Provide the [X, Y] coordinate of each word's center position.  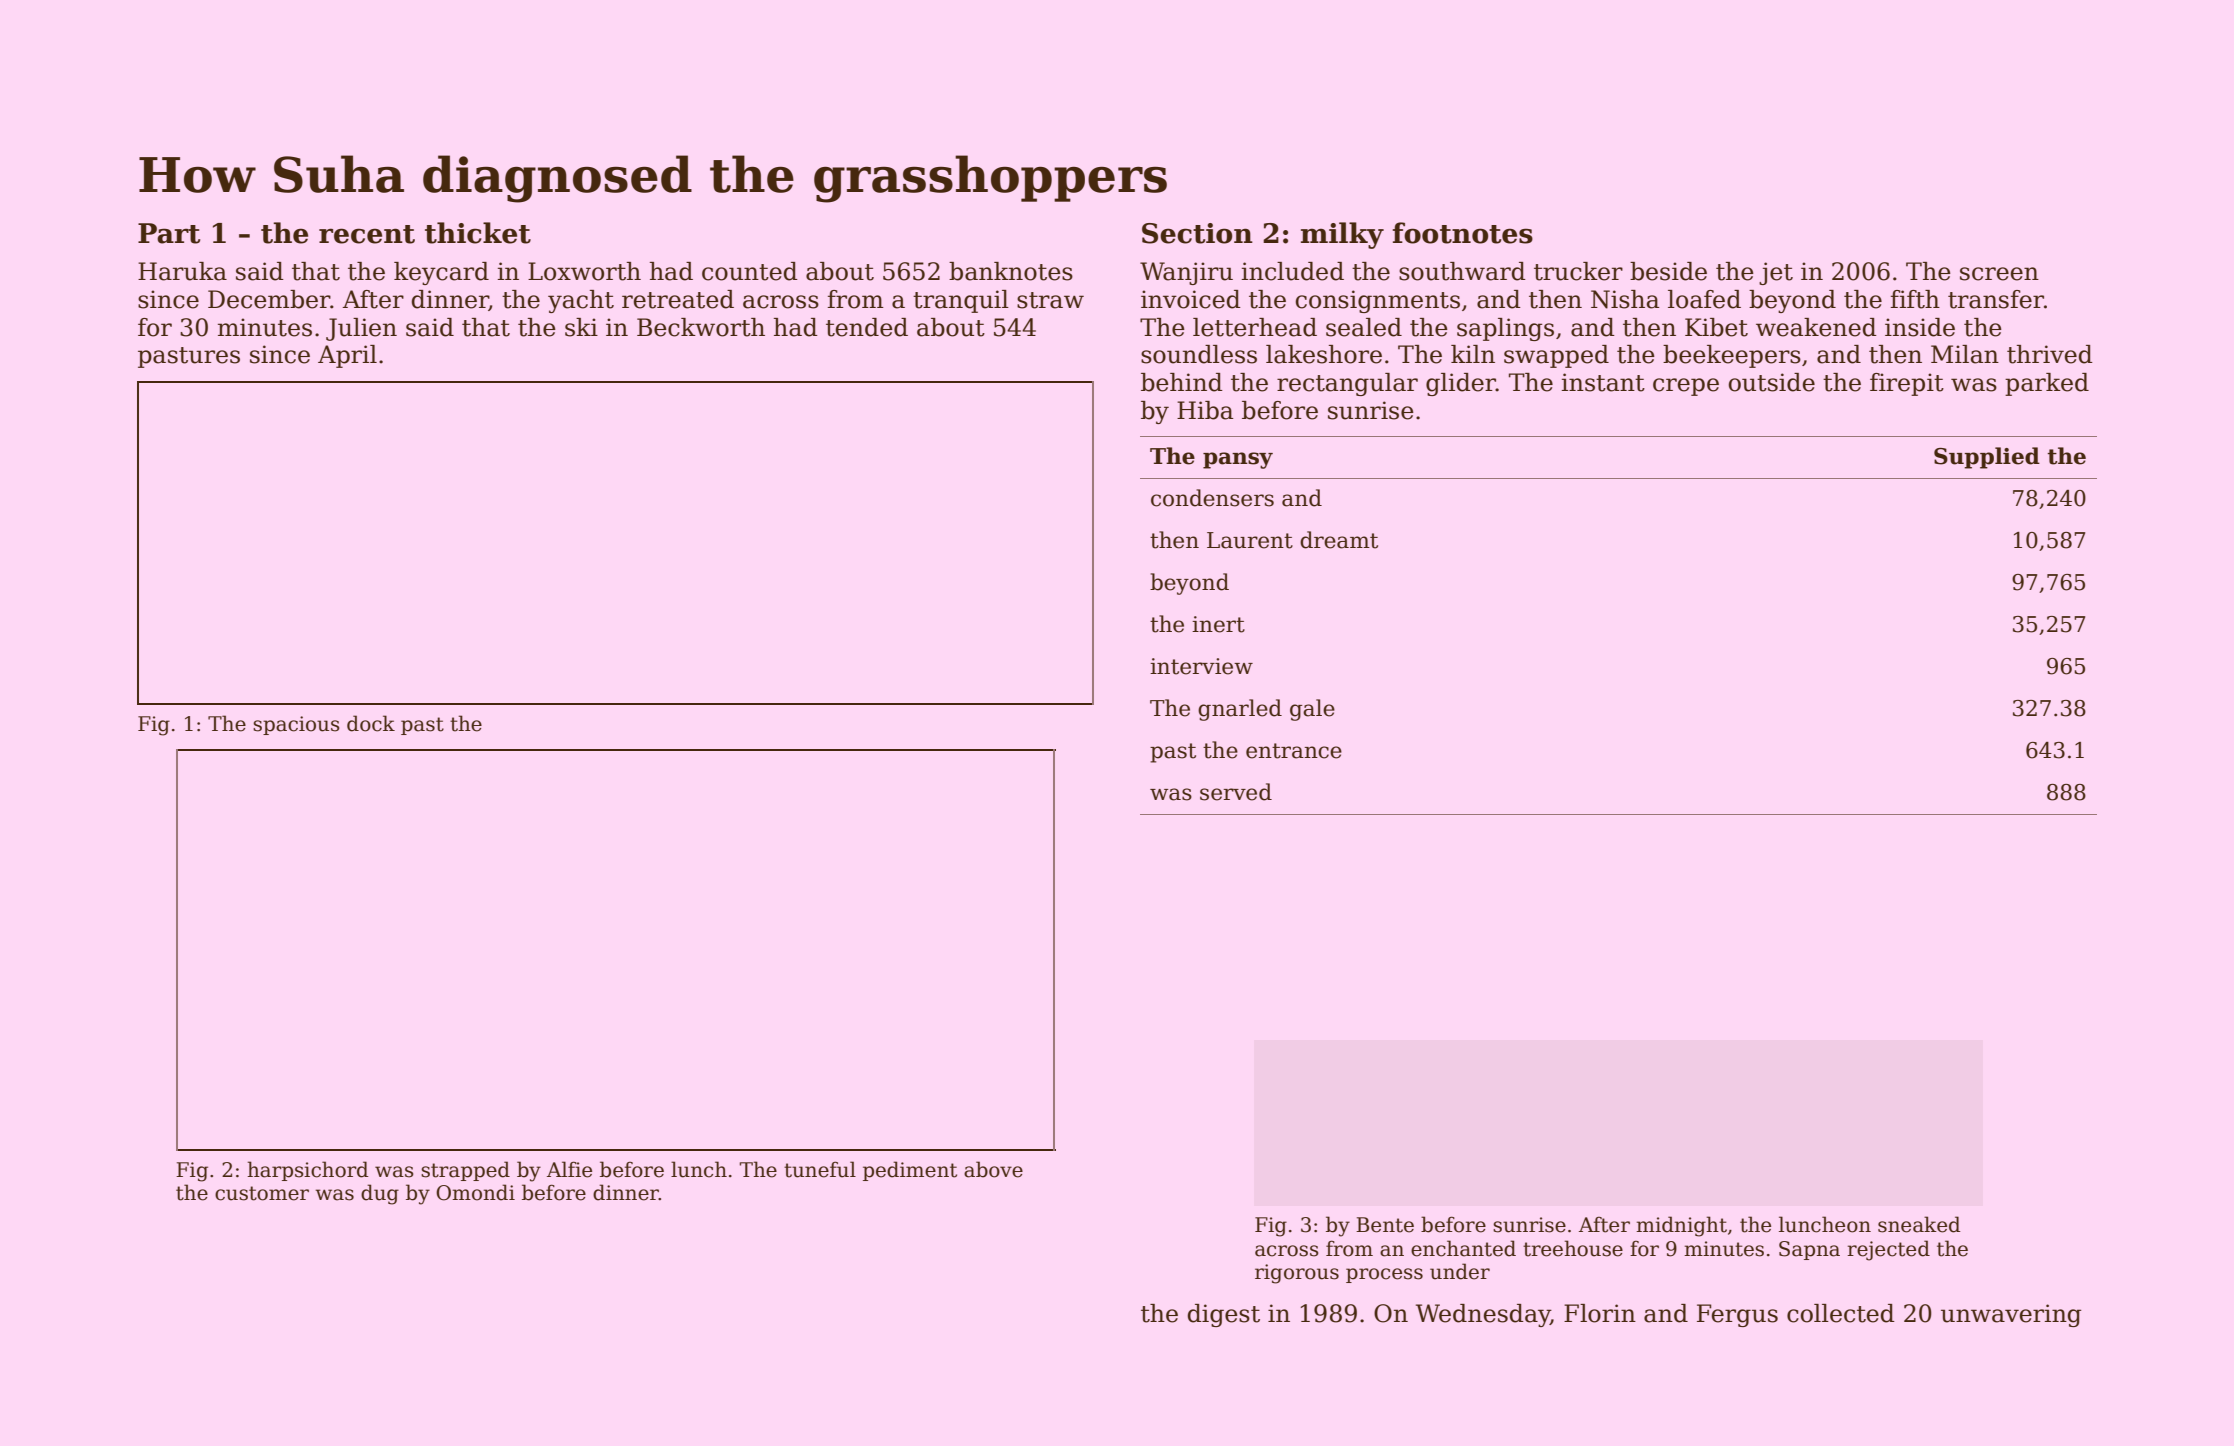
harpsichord [308, 1171]
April [347, 356]
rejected [1888, 1250]
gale [1312, 710]
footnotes [1463, 233]
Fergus [1737, 1315]
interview [1201, 666]
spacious [296, 725]
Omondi [475, 1192]
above [993, 1169]
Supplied [1987, 458]
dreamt [1339, 540]
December [269, 299]
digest [1224, 1315]
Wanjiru [1186, 273]
